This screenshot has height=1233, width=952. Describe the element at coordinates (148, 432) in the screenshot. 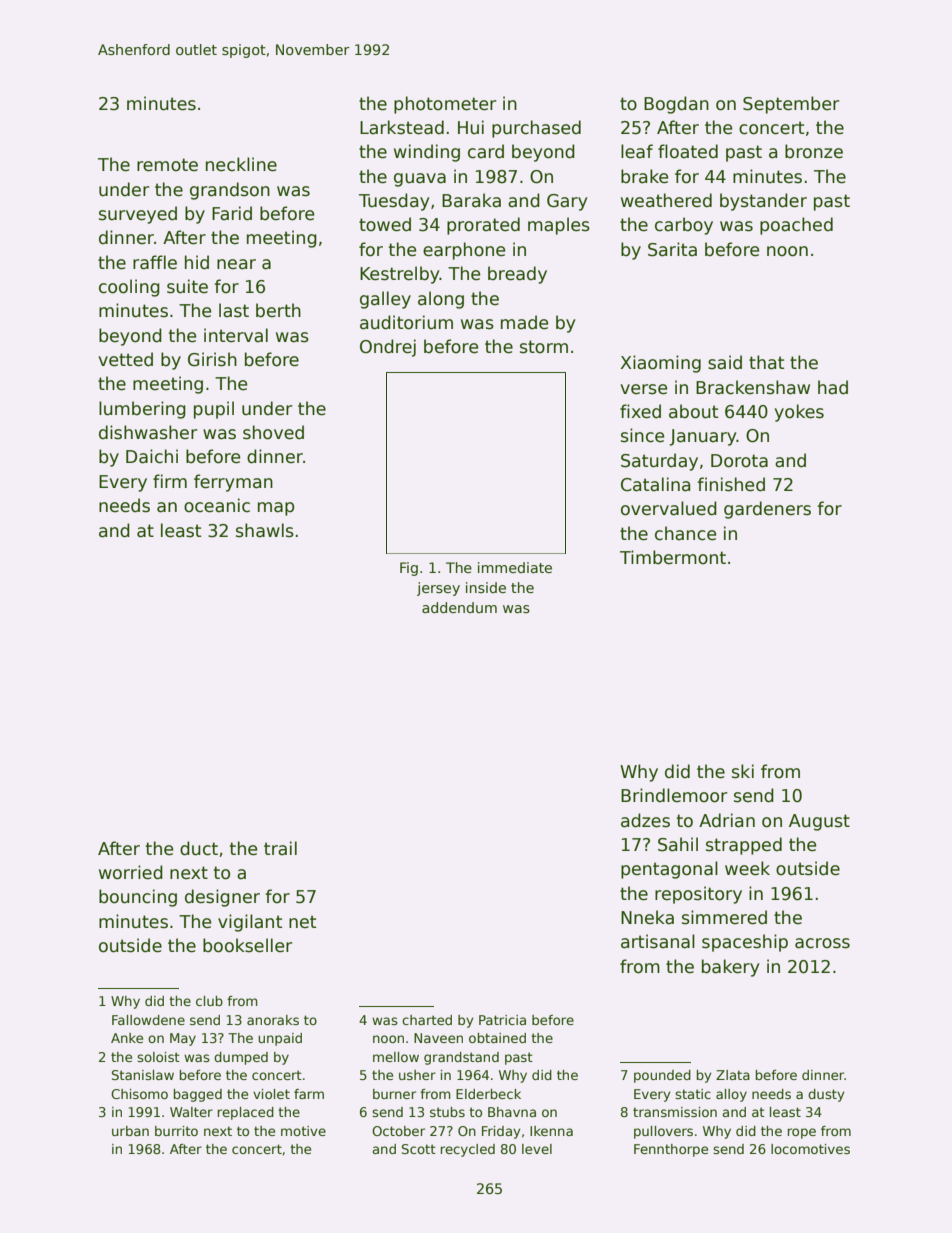

I see `dishwasher` at that location.
